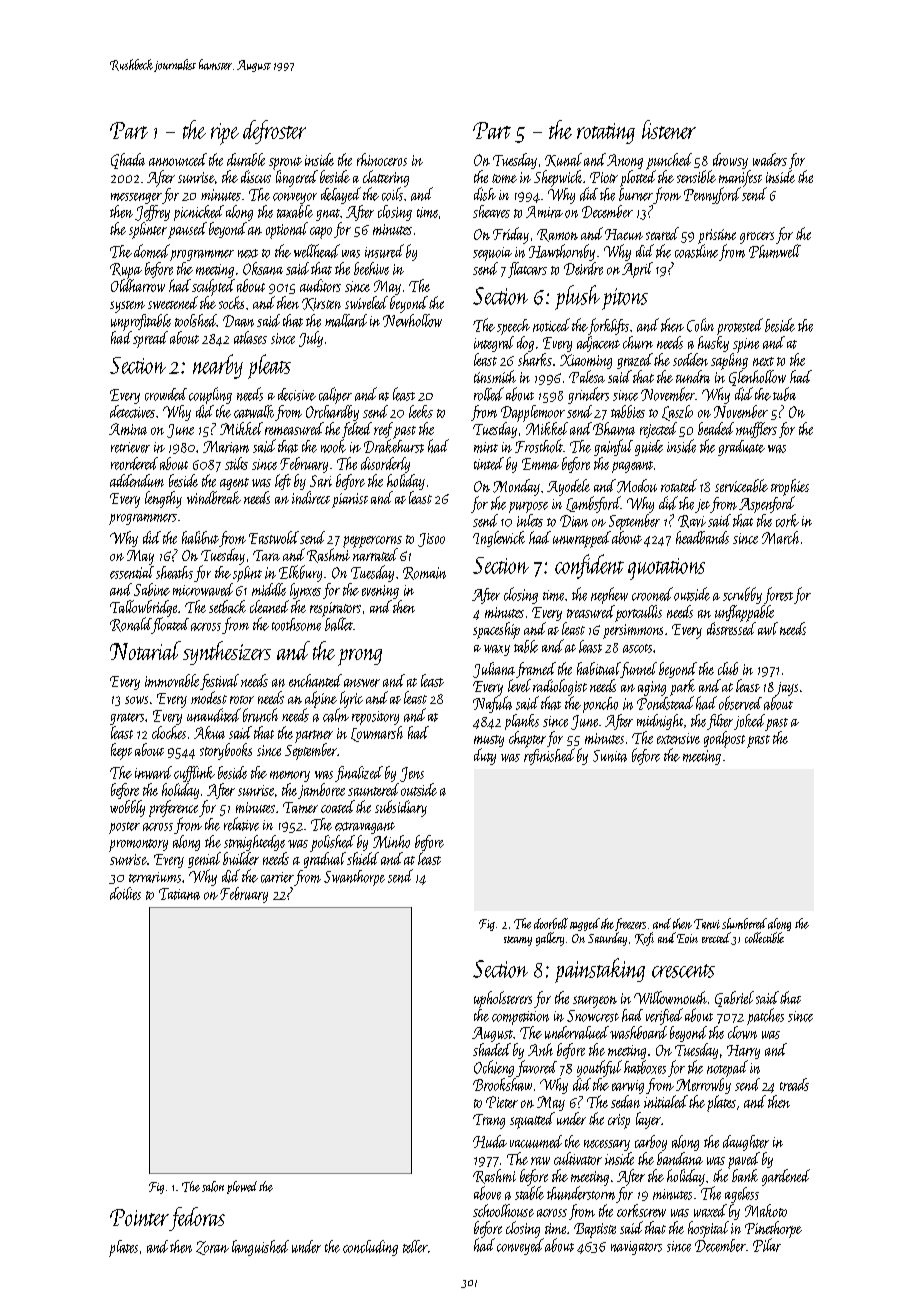 The width and height of the screenshot is (924, 1314). I want to click on listener, so click(669, 129).
